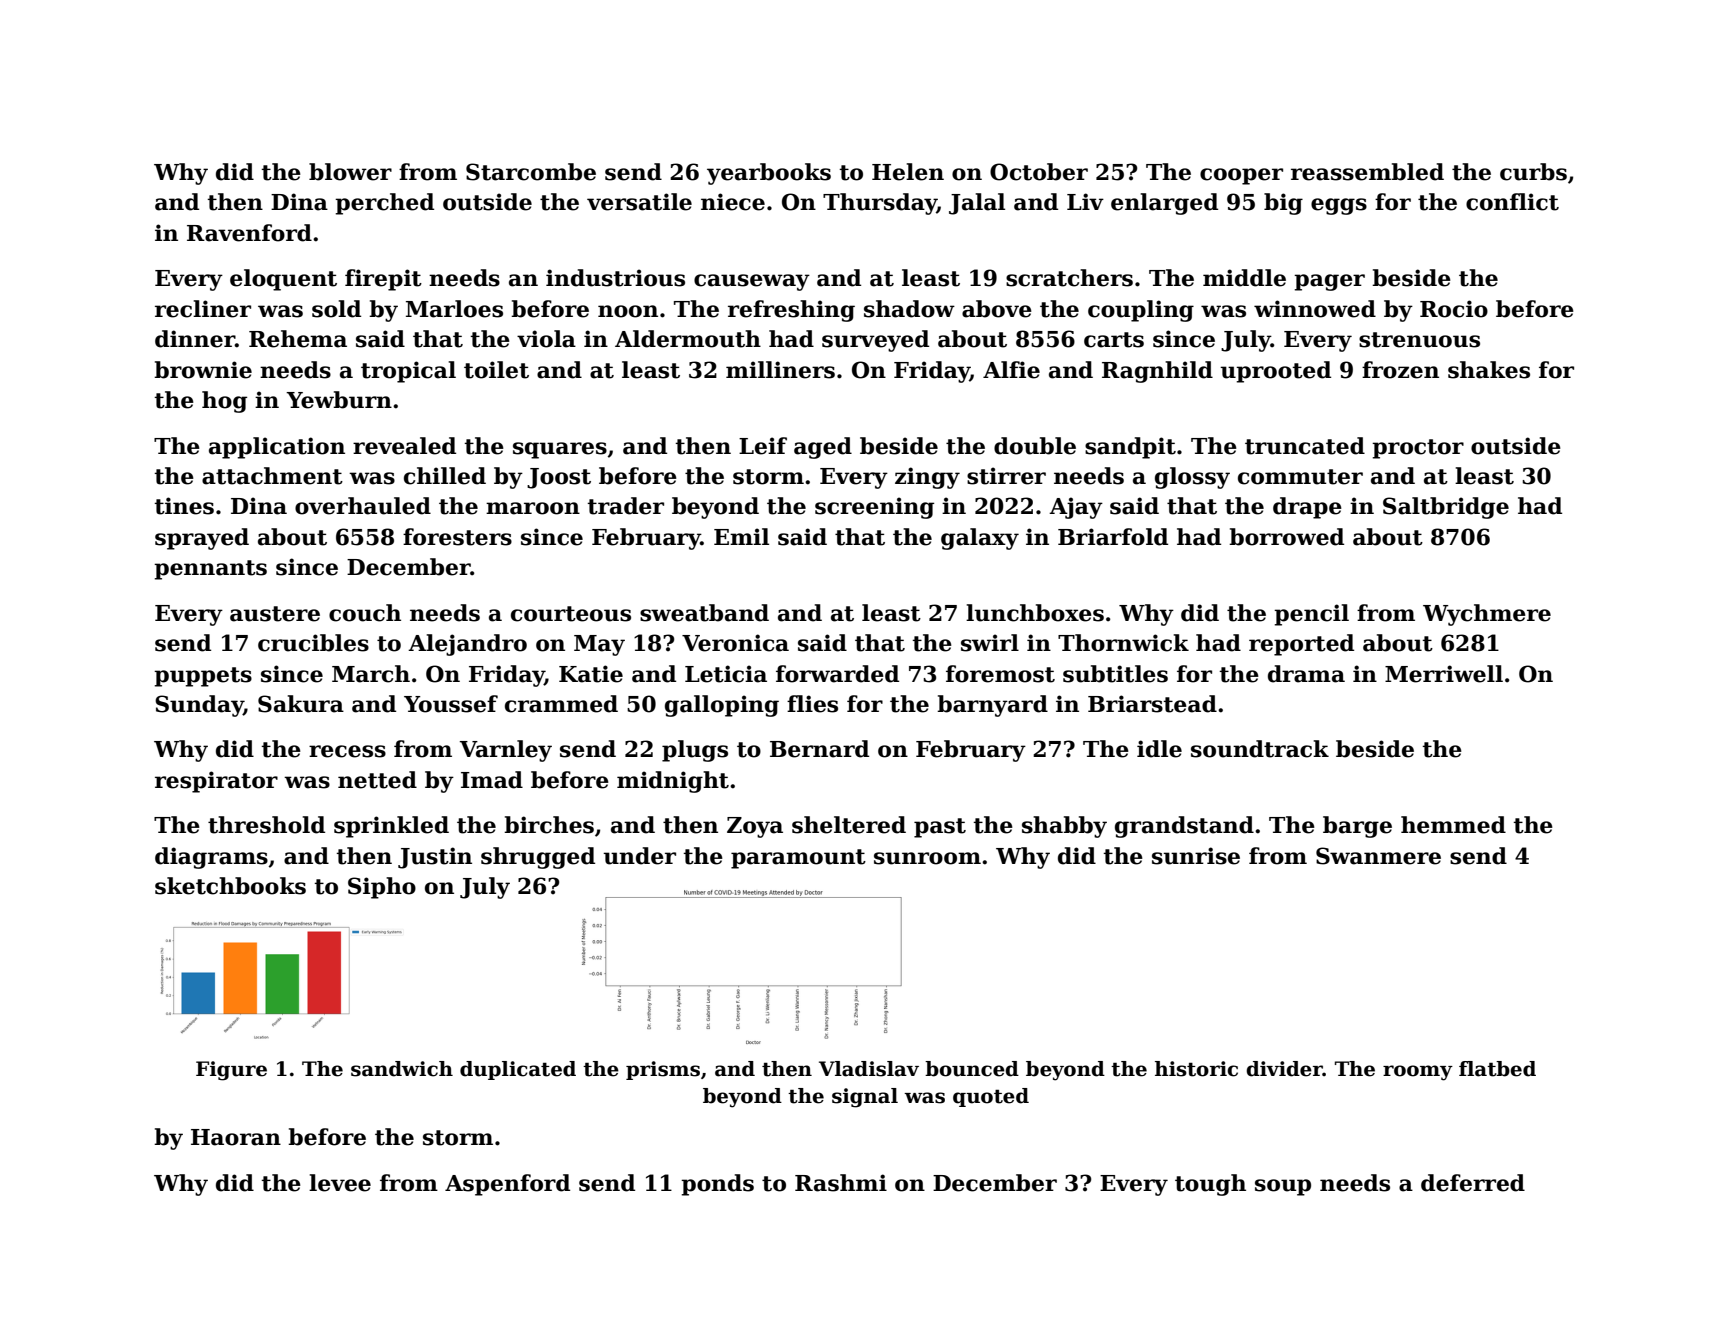  What do you see at coordinates (236, 1137) in the screenshot?
I see `Haoran` at bounding box center [236, 1137].
